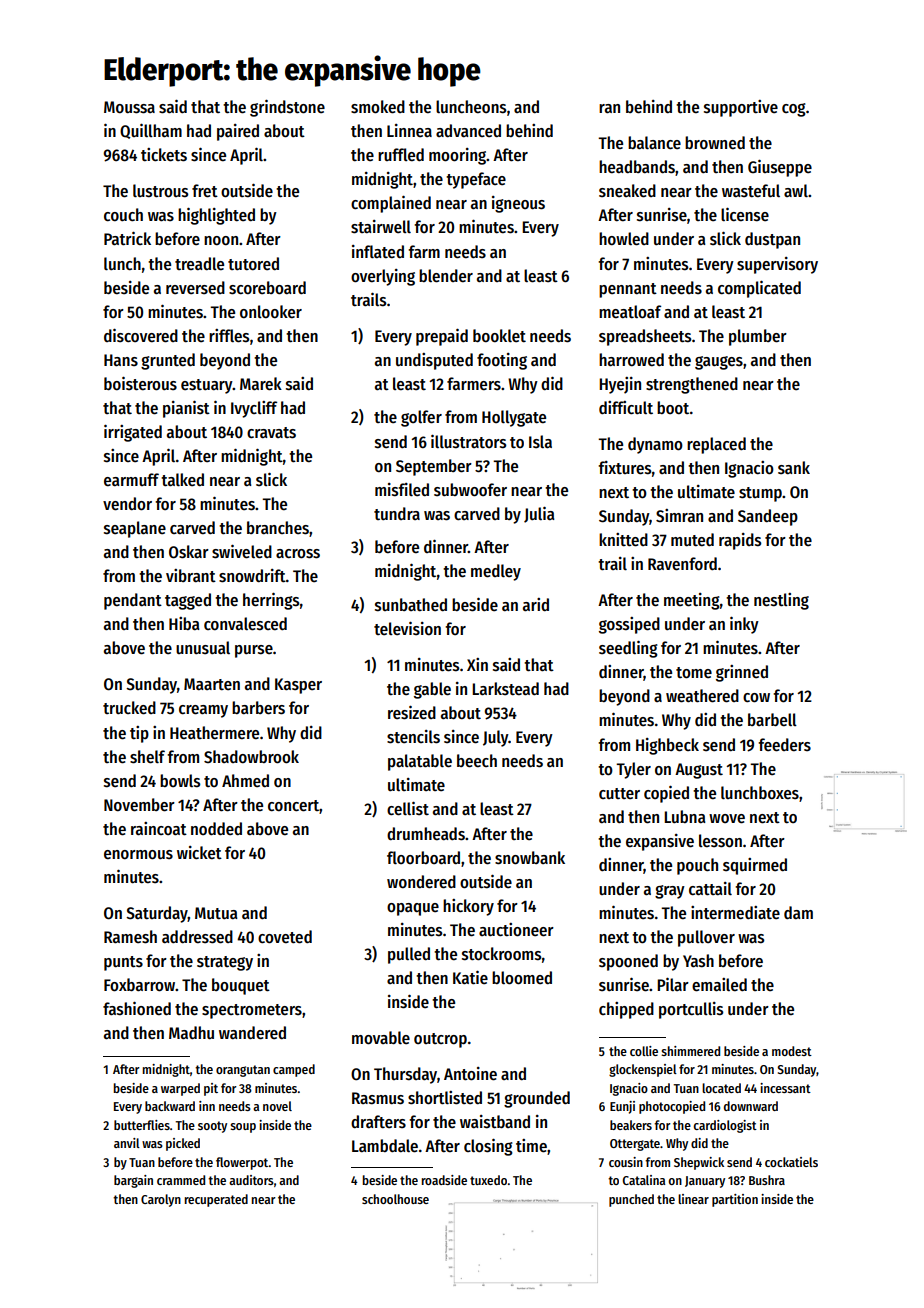 This screenshot has width=924, height=1308. What do you see at coordinates (637, 167) in the screenshot?
I see `headbands` at bounding box center [637, 167].
